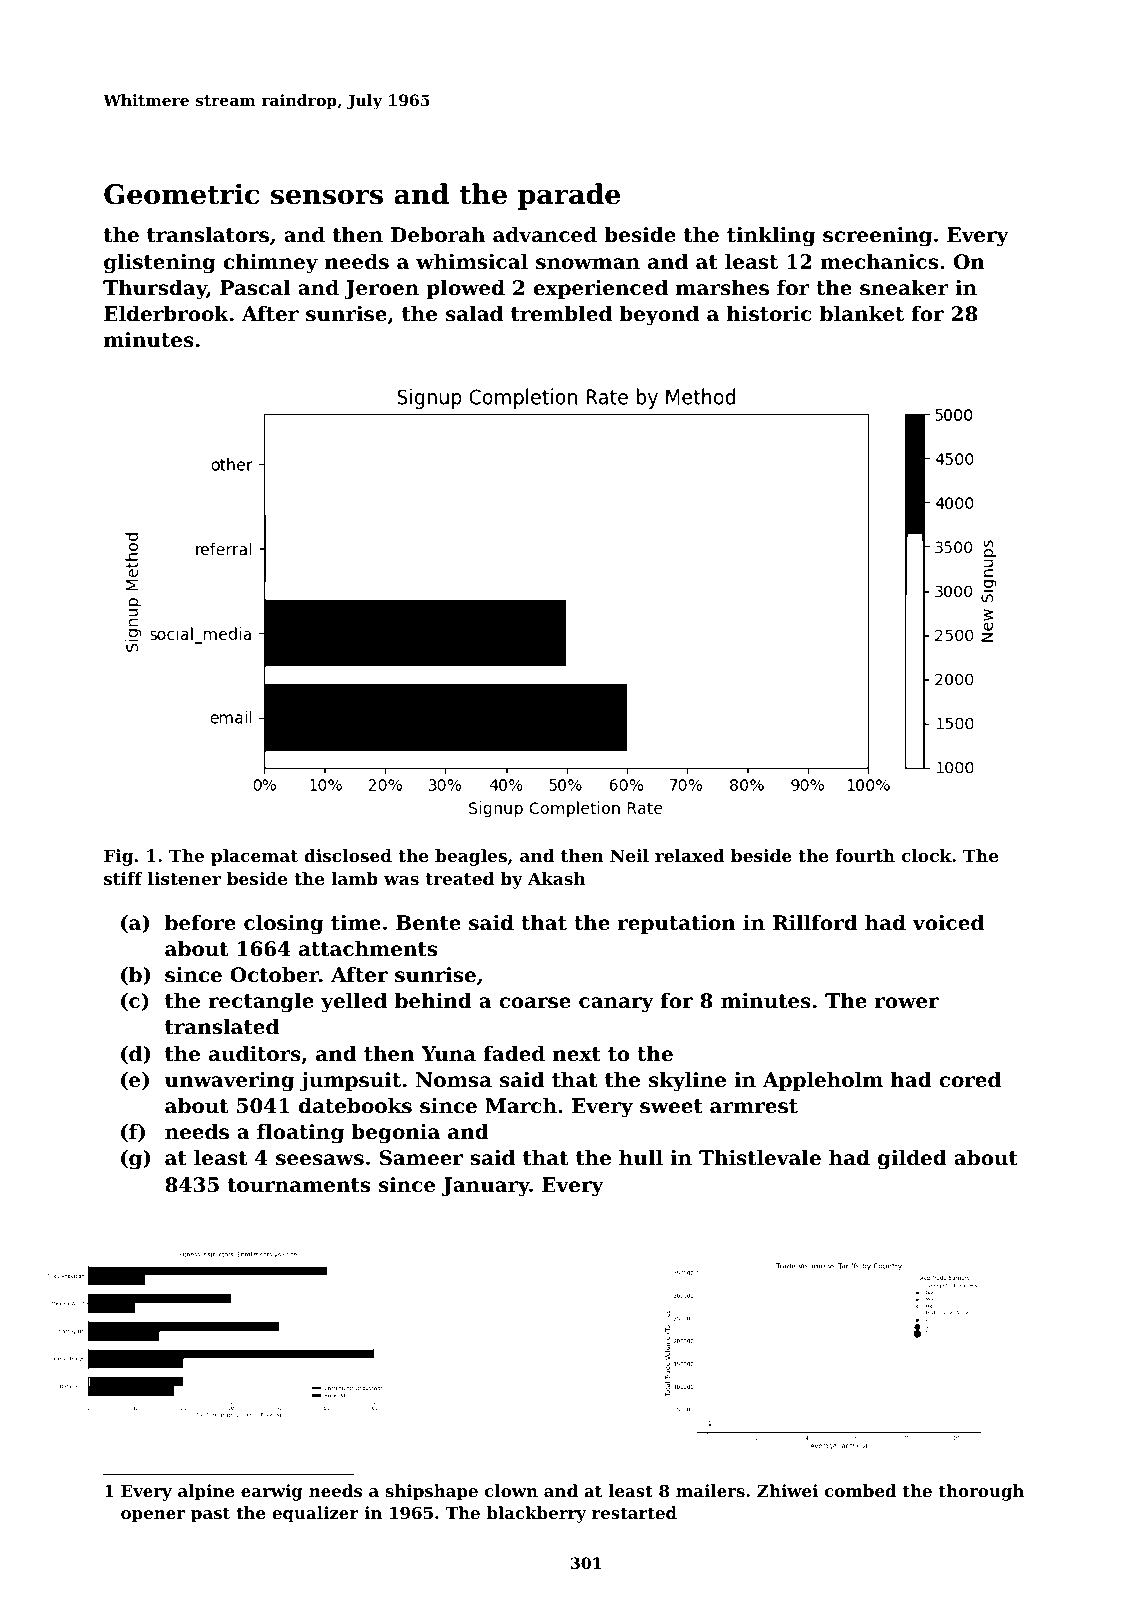 The height and width of the image is (1619, 1140). What do you see at coordinates (181, 194) in the image?
I see `Geometric` at bounding box center [181, 194].
